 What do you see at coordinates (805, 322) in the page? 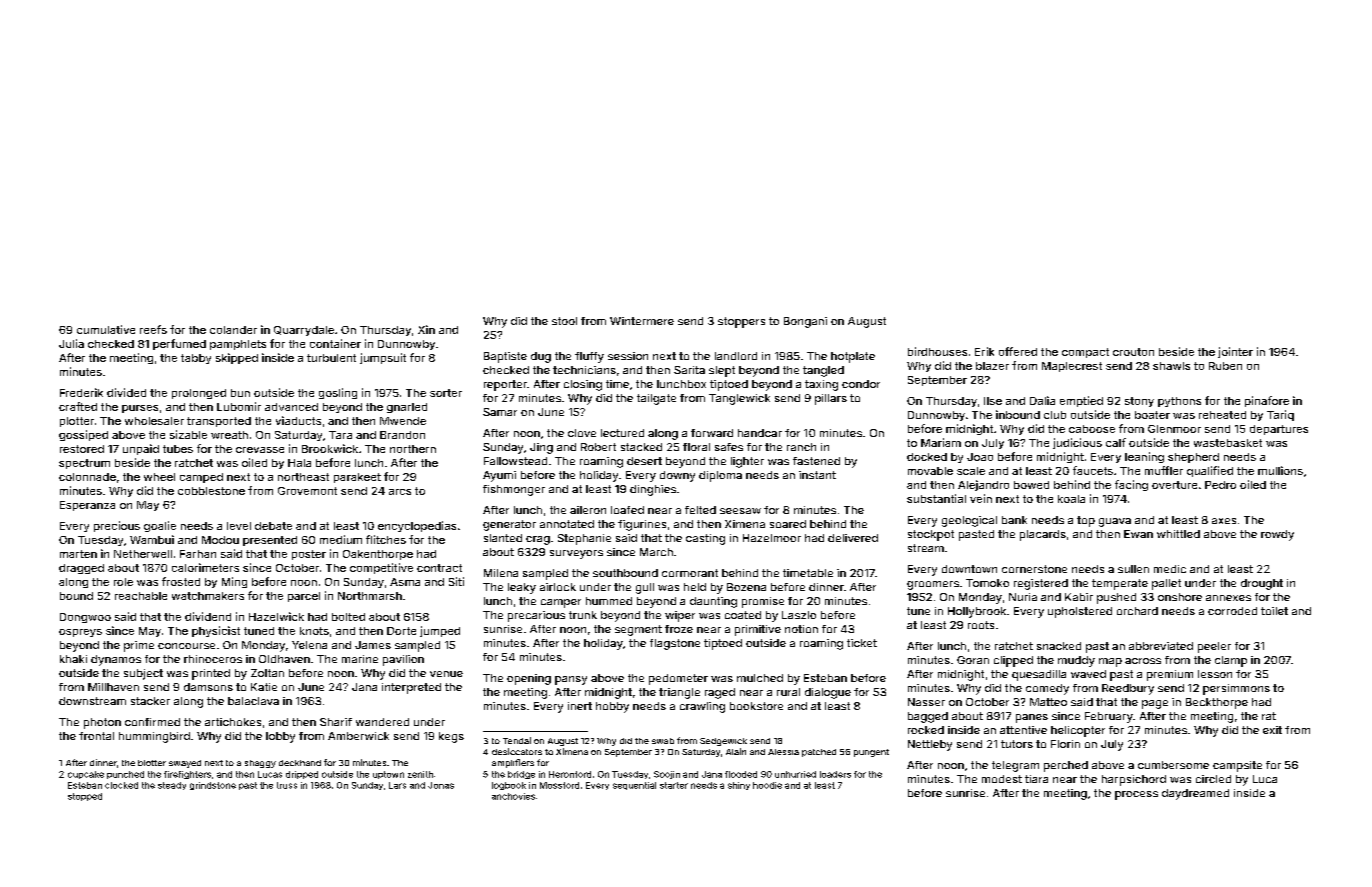
I see `Bongani` at bounding box center [805, 322].
